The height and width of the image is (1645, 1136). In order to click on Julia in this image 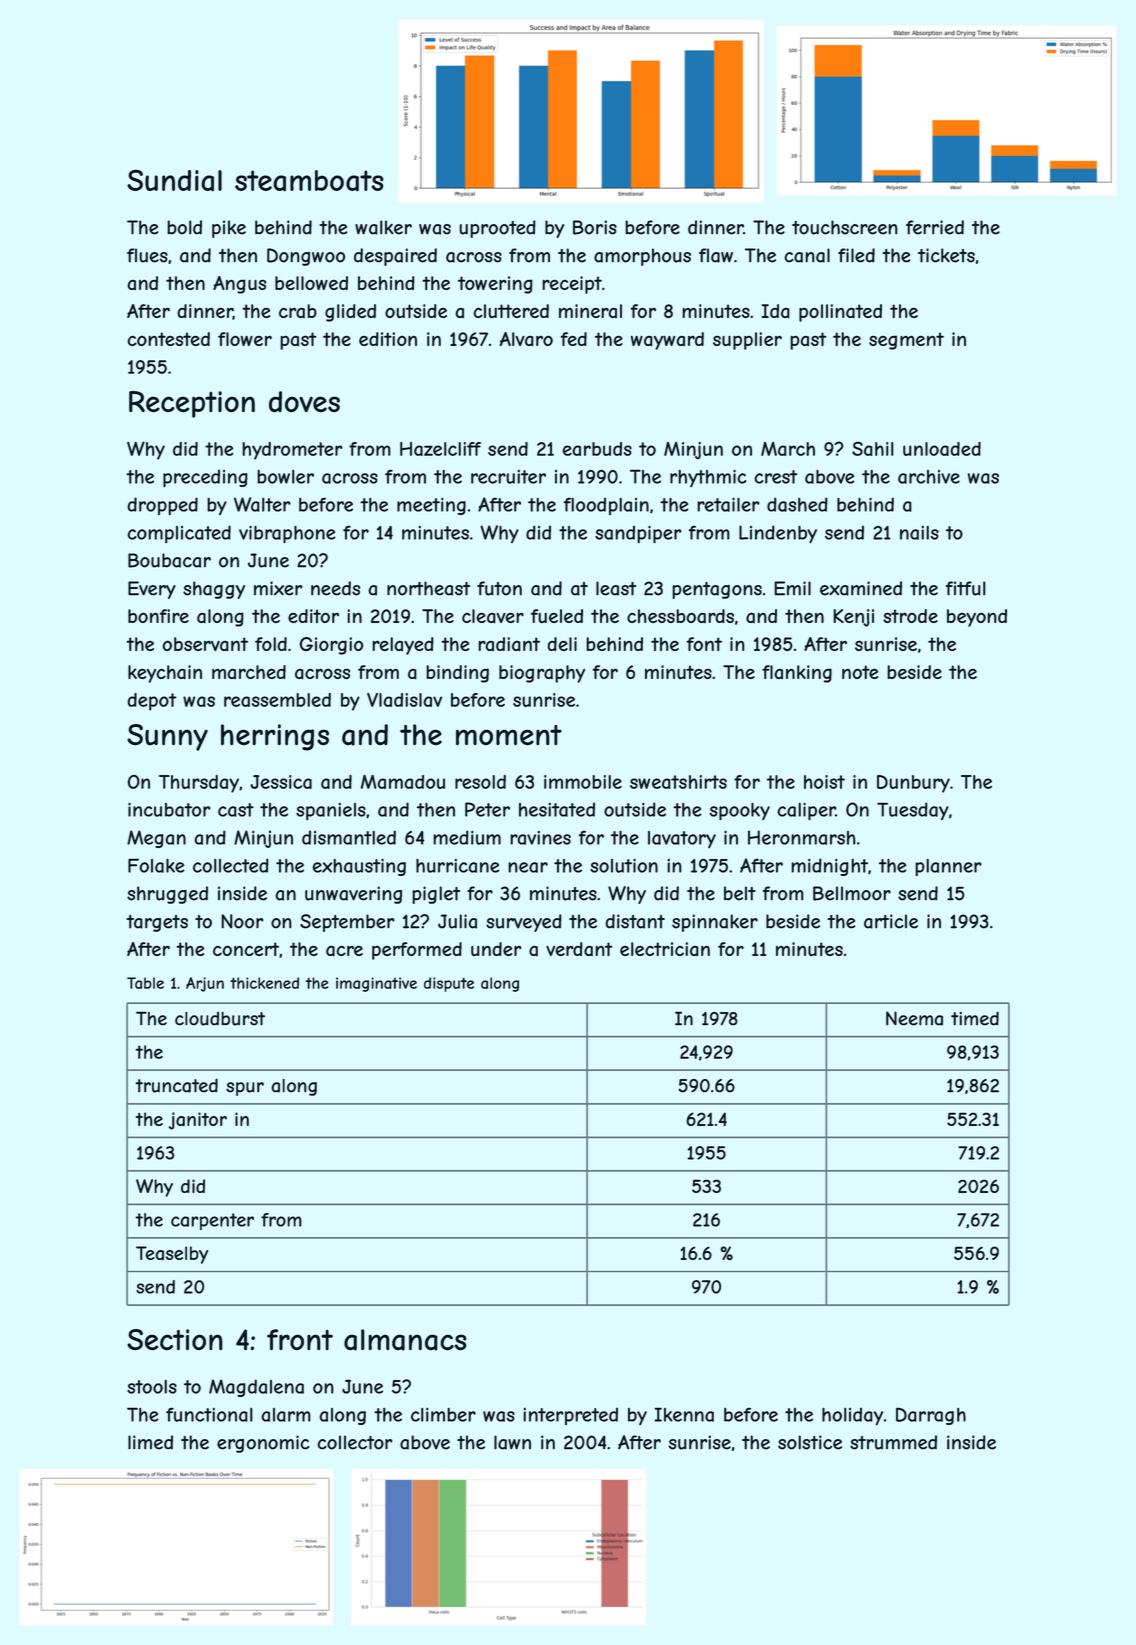, I will do `click(457, 921)`.
